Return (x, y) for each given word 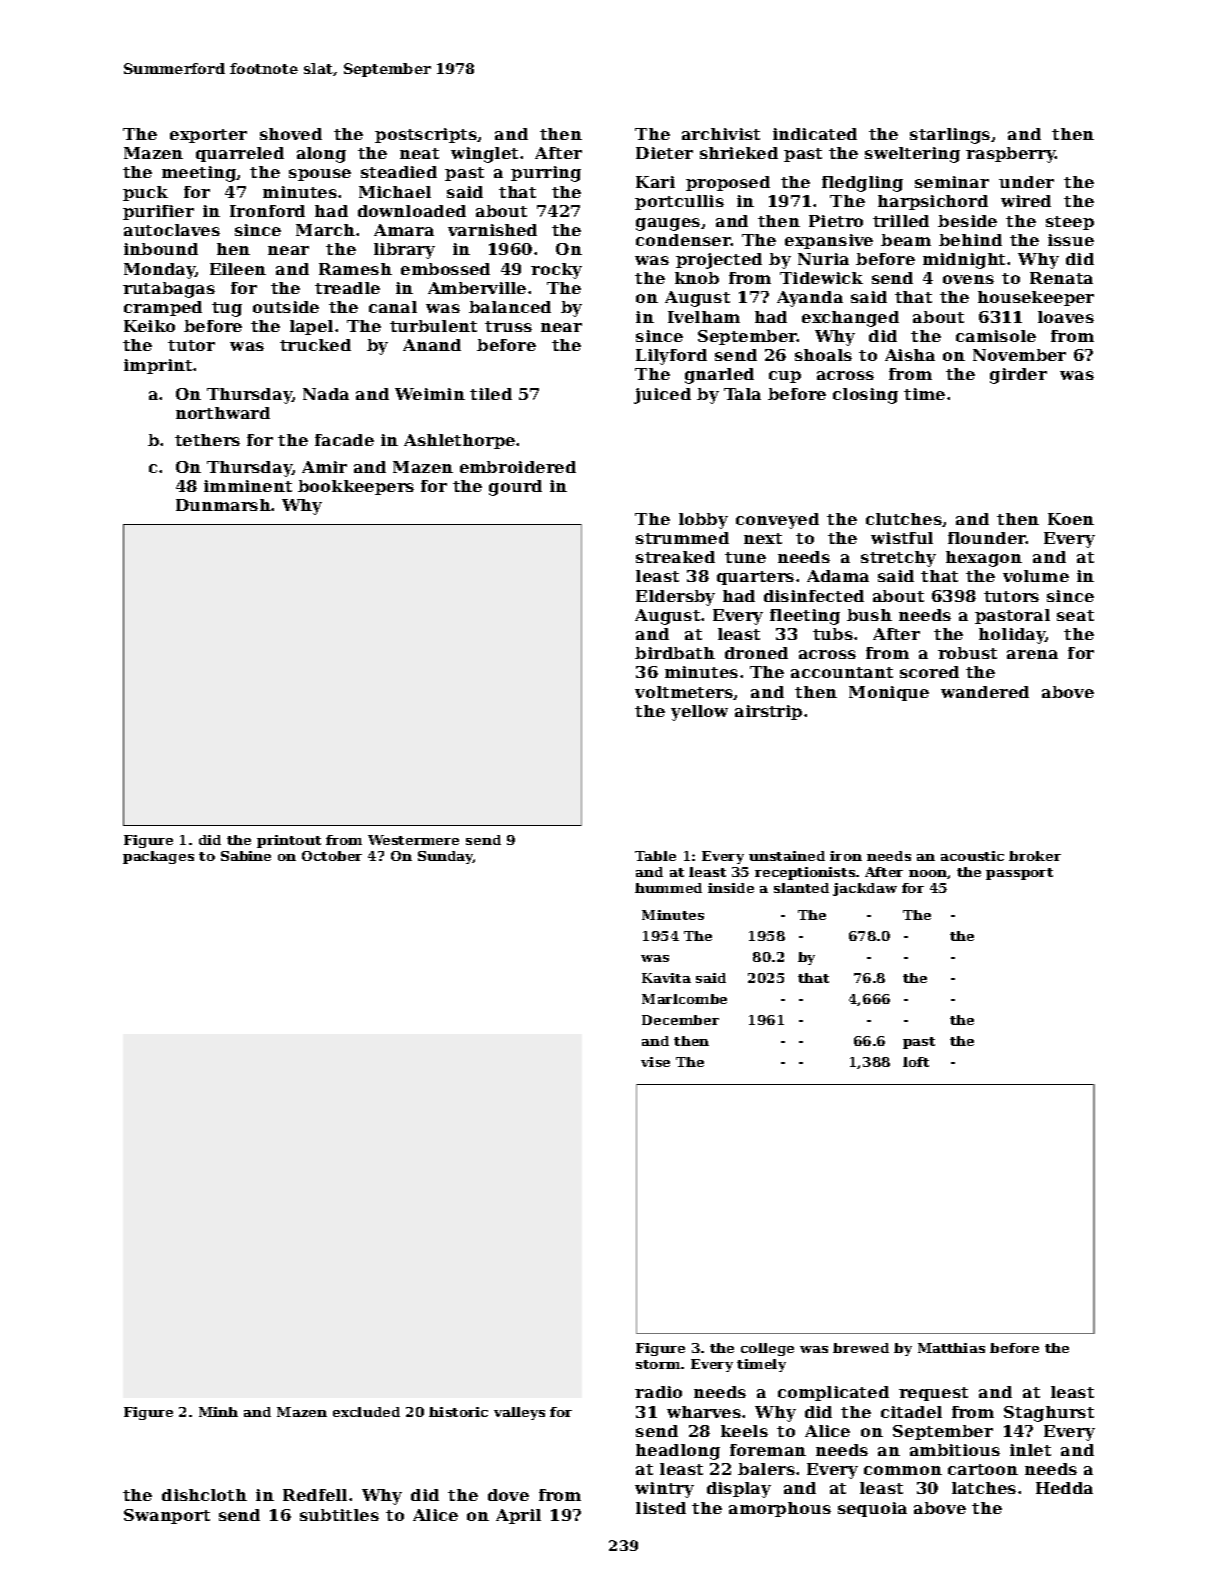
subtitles (339, 1515)
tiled (491, 394)
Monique (889, 693)
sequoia (872, 1509)
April (518, 1516)
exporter (208, 136)
